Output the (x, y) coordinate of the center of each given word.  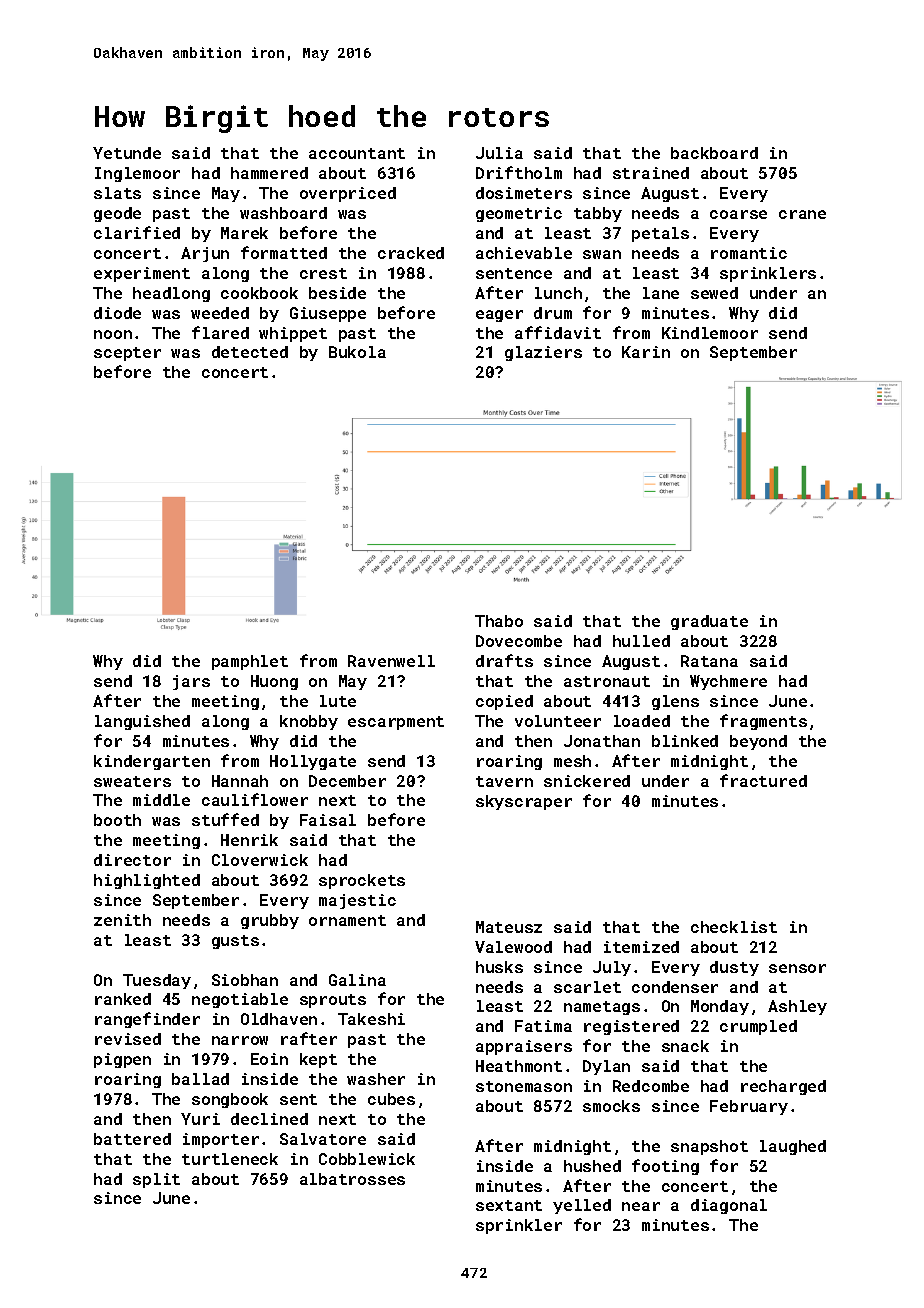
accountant (357, 153)
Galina (357, 980)
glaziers (543, 353)
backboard (714, 153)
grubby (270, 921)
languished (142, 722)
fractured (763, 780)
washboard (283, 213)
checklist (734, 927)
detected (250, 352)
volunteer (558, 721)
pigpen (122, 1060)
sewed (714, 293)
